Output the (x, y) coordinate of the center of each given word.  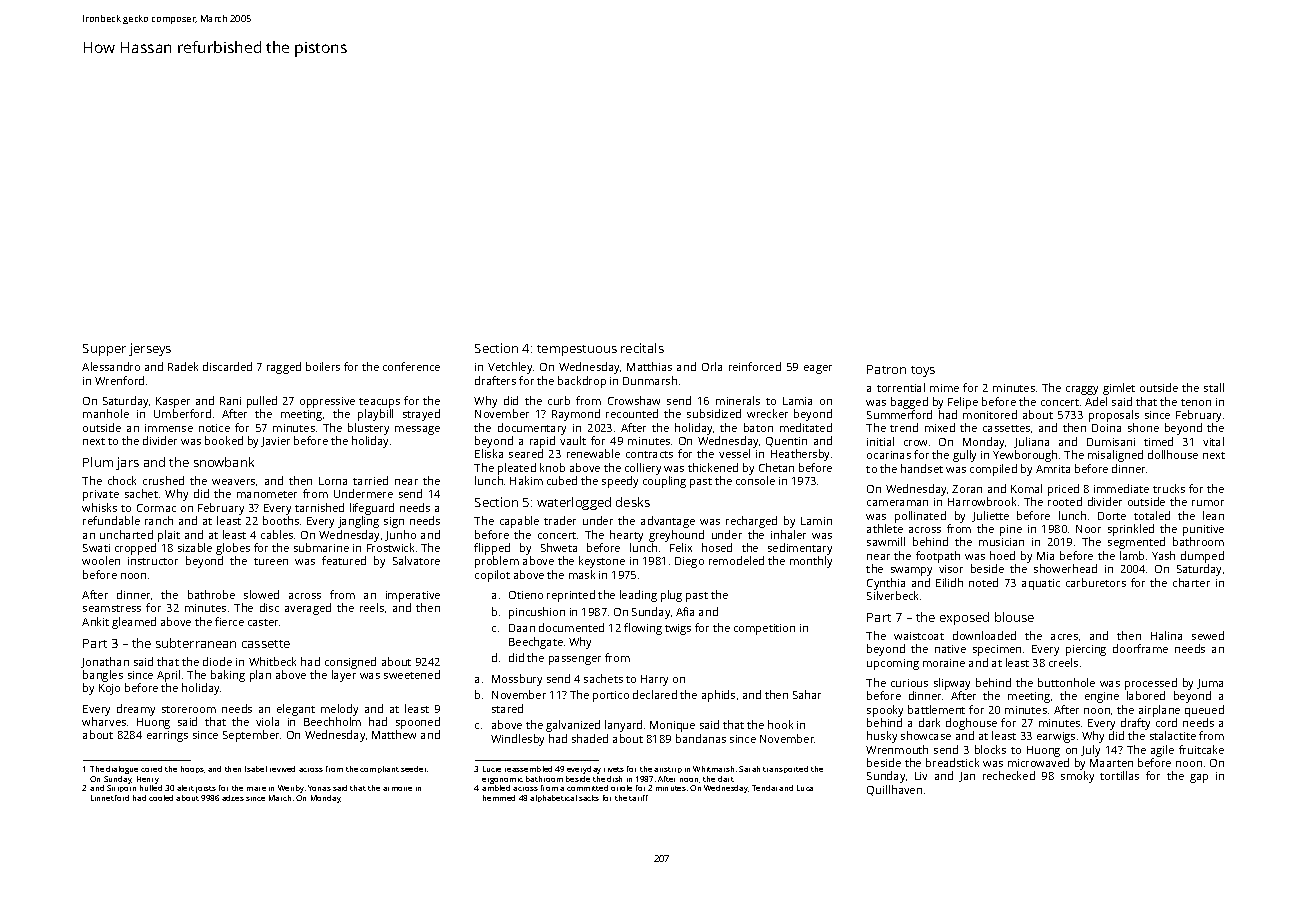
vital (1213, 441)
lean (1213, 515)
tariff (638, 798)
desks (633, 502)
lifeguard (372, 509)
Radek (183, 366)
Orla (712, 366)
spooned (418, 723)
